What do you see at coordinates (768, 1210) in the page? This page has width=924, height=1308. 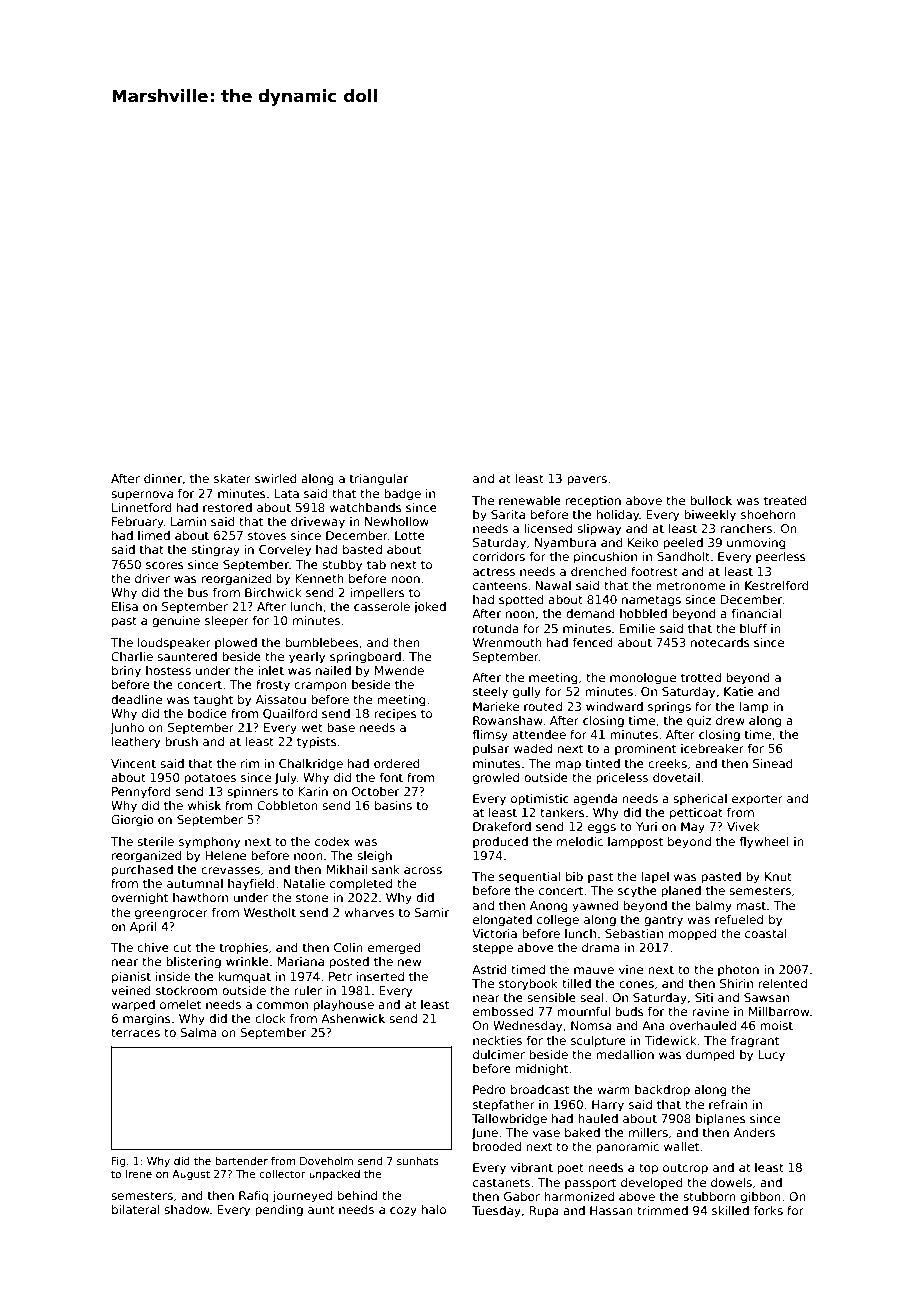 I see `forks` at bounding box center [768, 1210].
